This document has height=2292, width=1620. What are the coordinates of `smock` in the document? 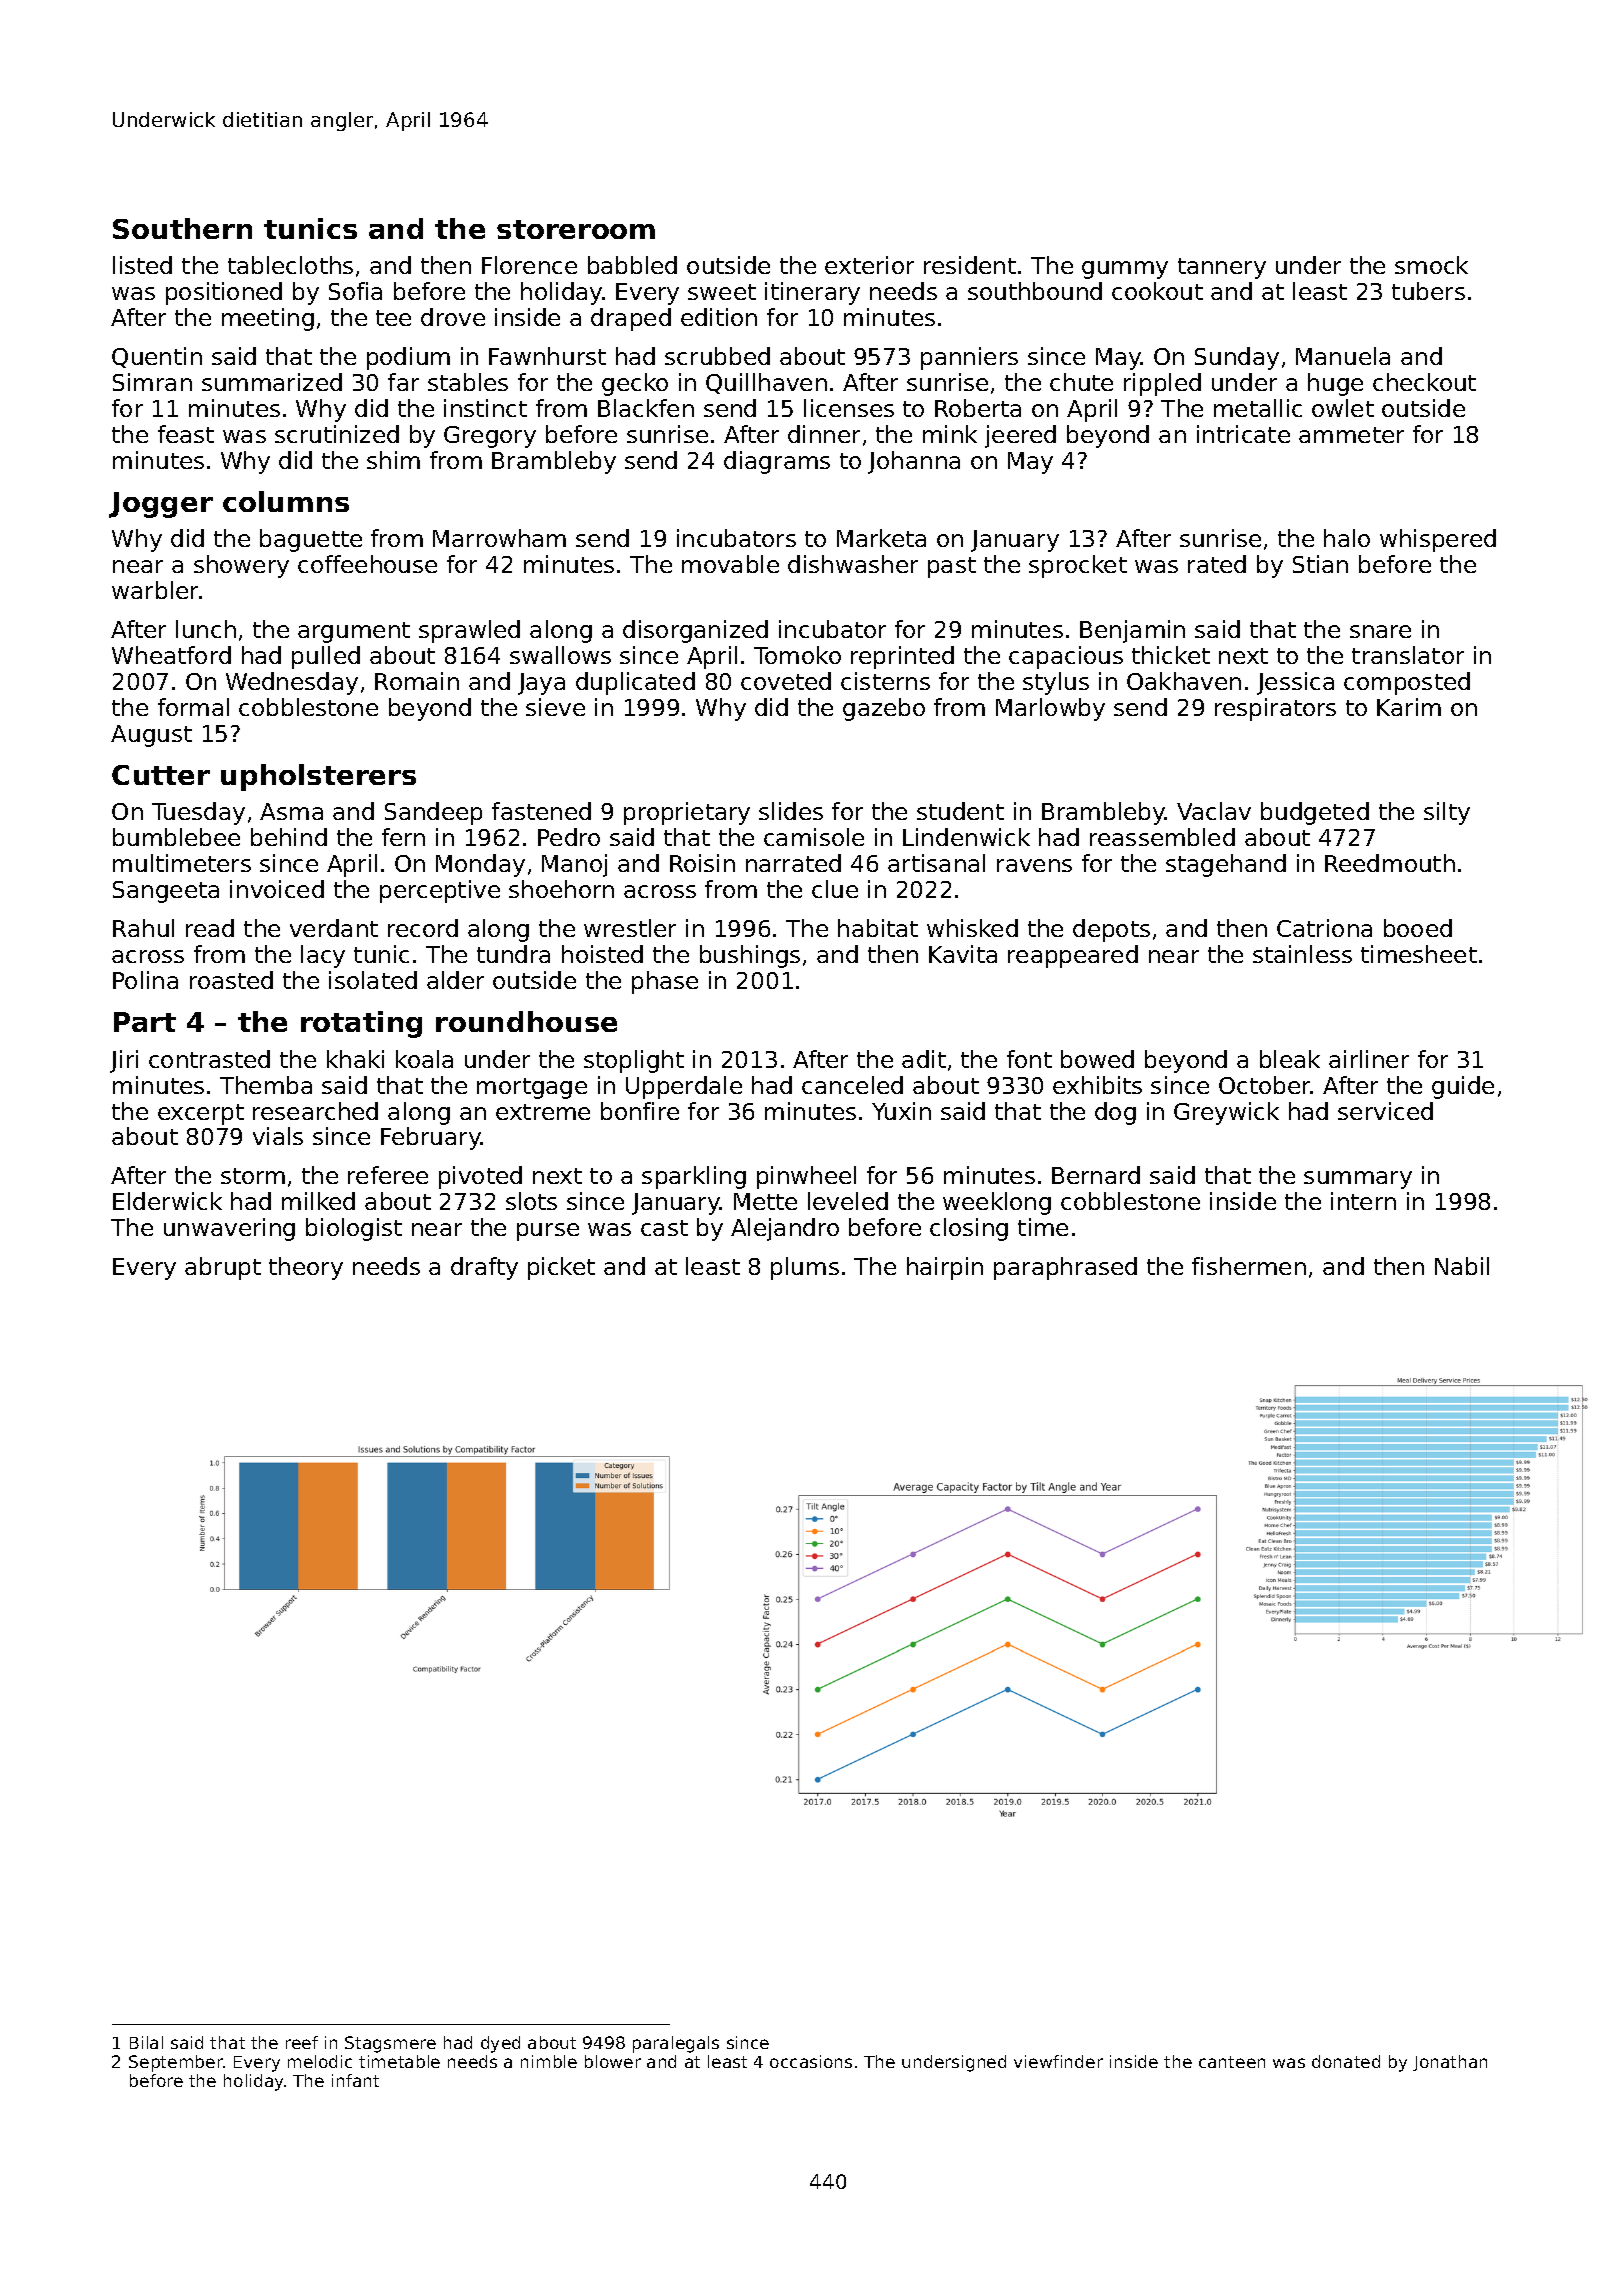 It's located at (1431, 265).
